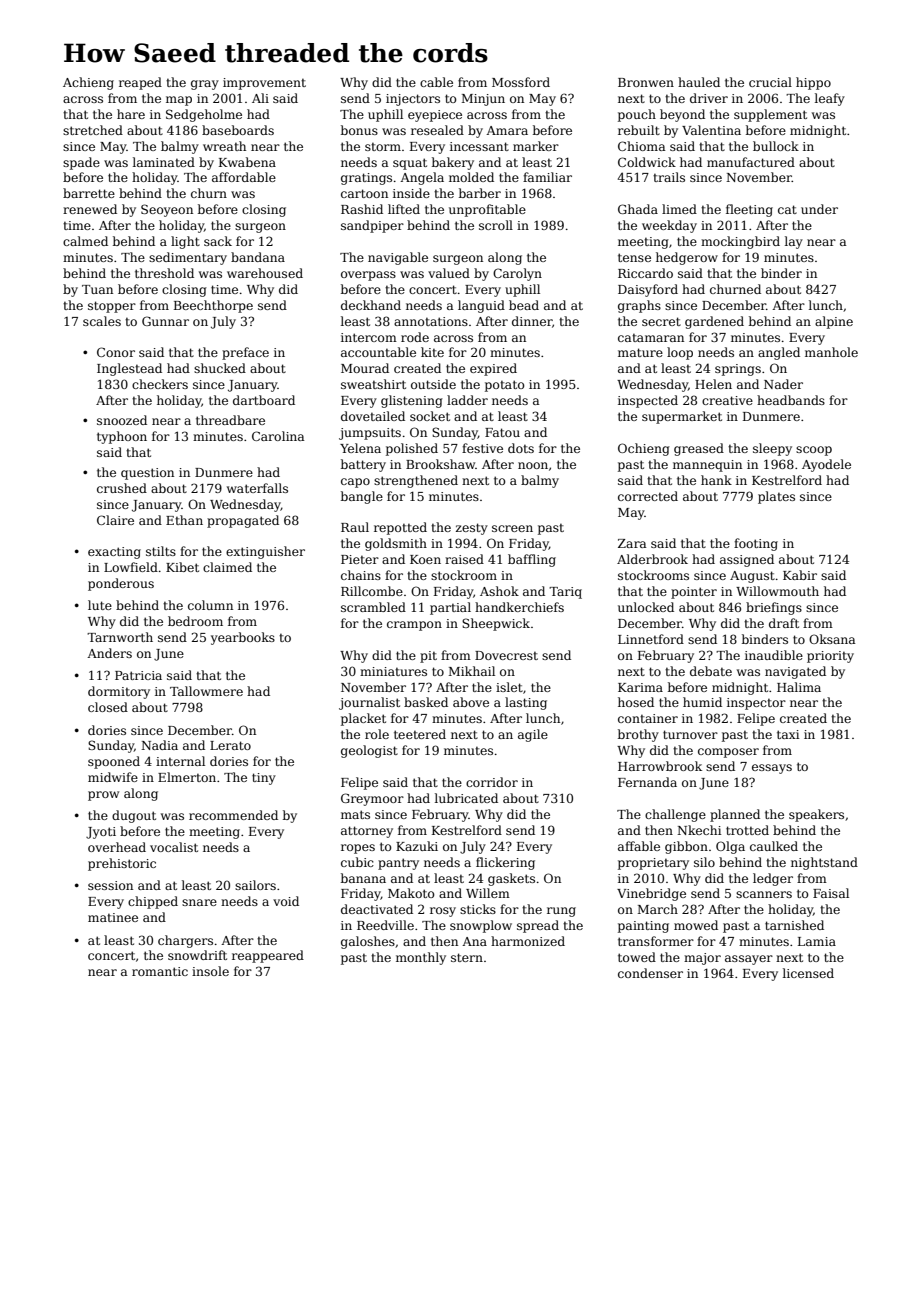 The image size is (924, 1308). Describe the element at coordinates (121, 584) in the screenshot. I see `ponderous` at that location.
